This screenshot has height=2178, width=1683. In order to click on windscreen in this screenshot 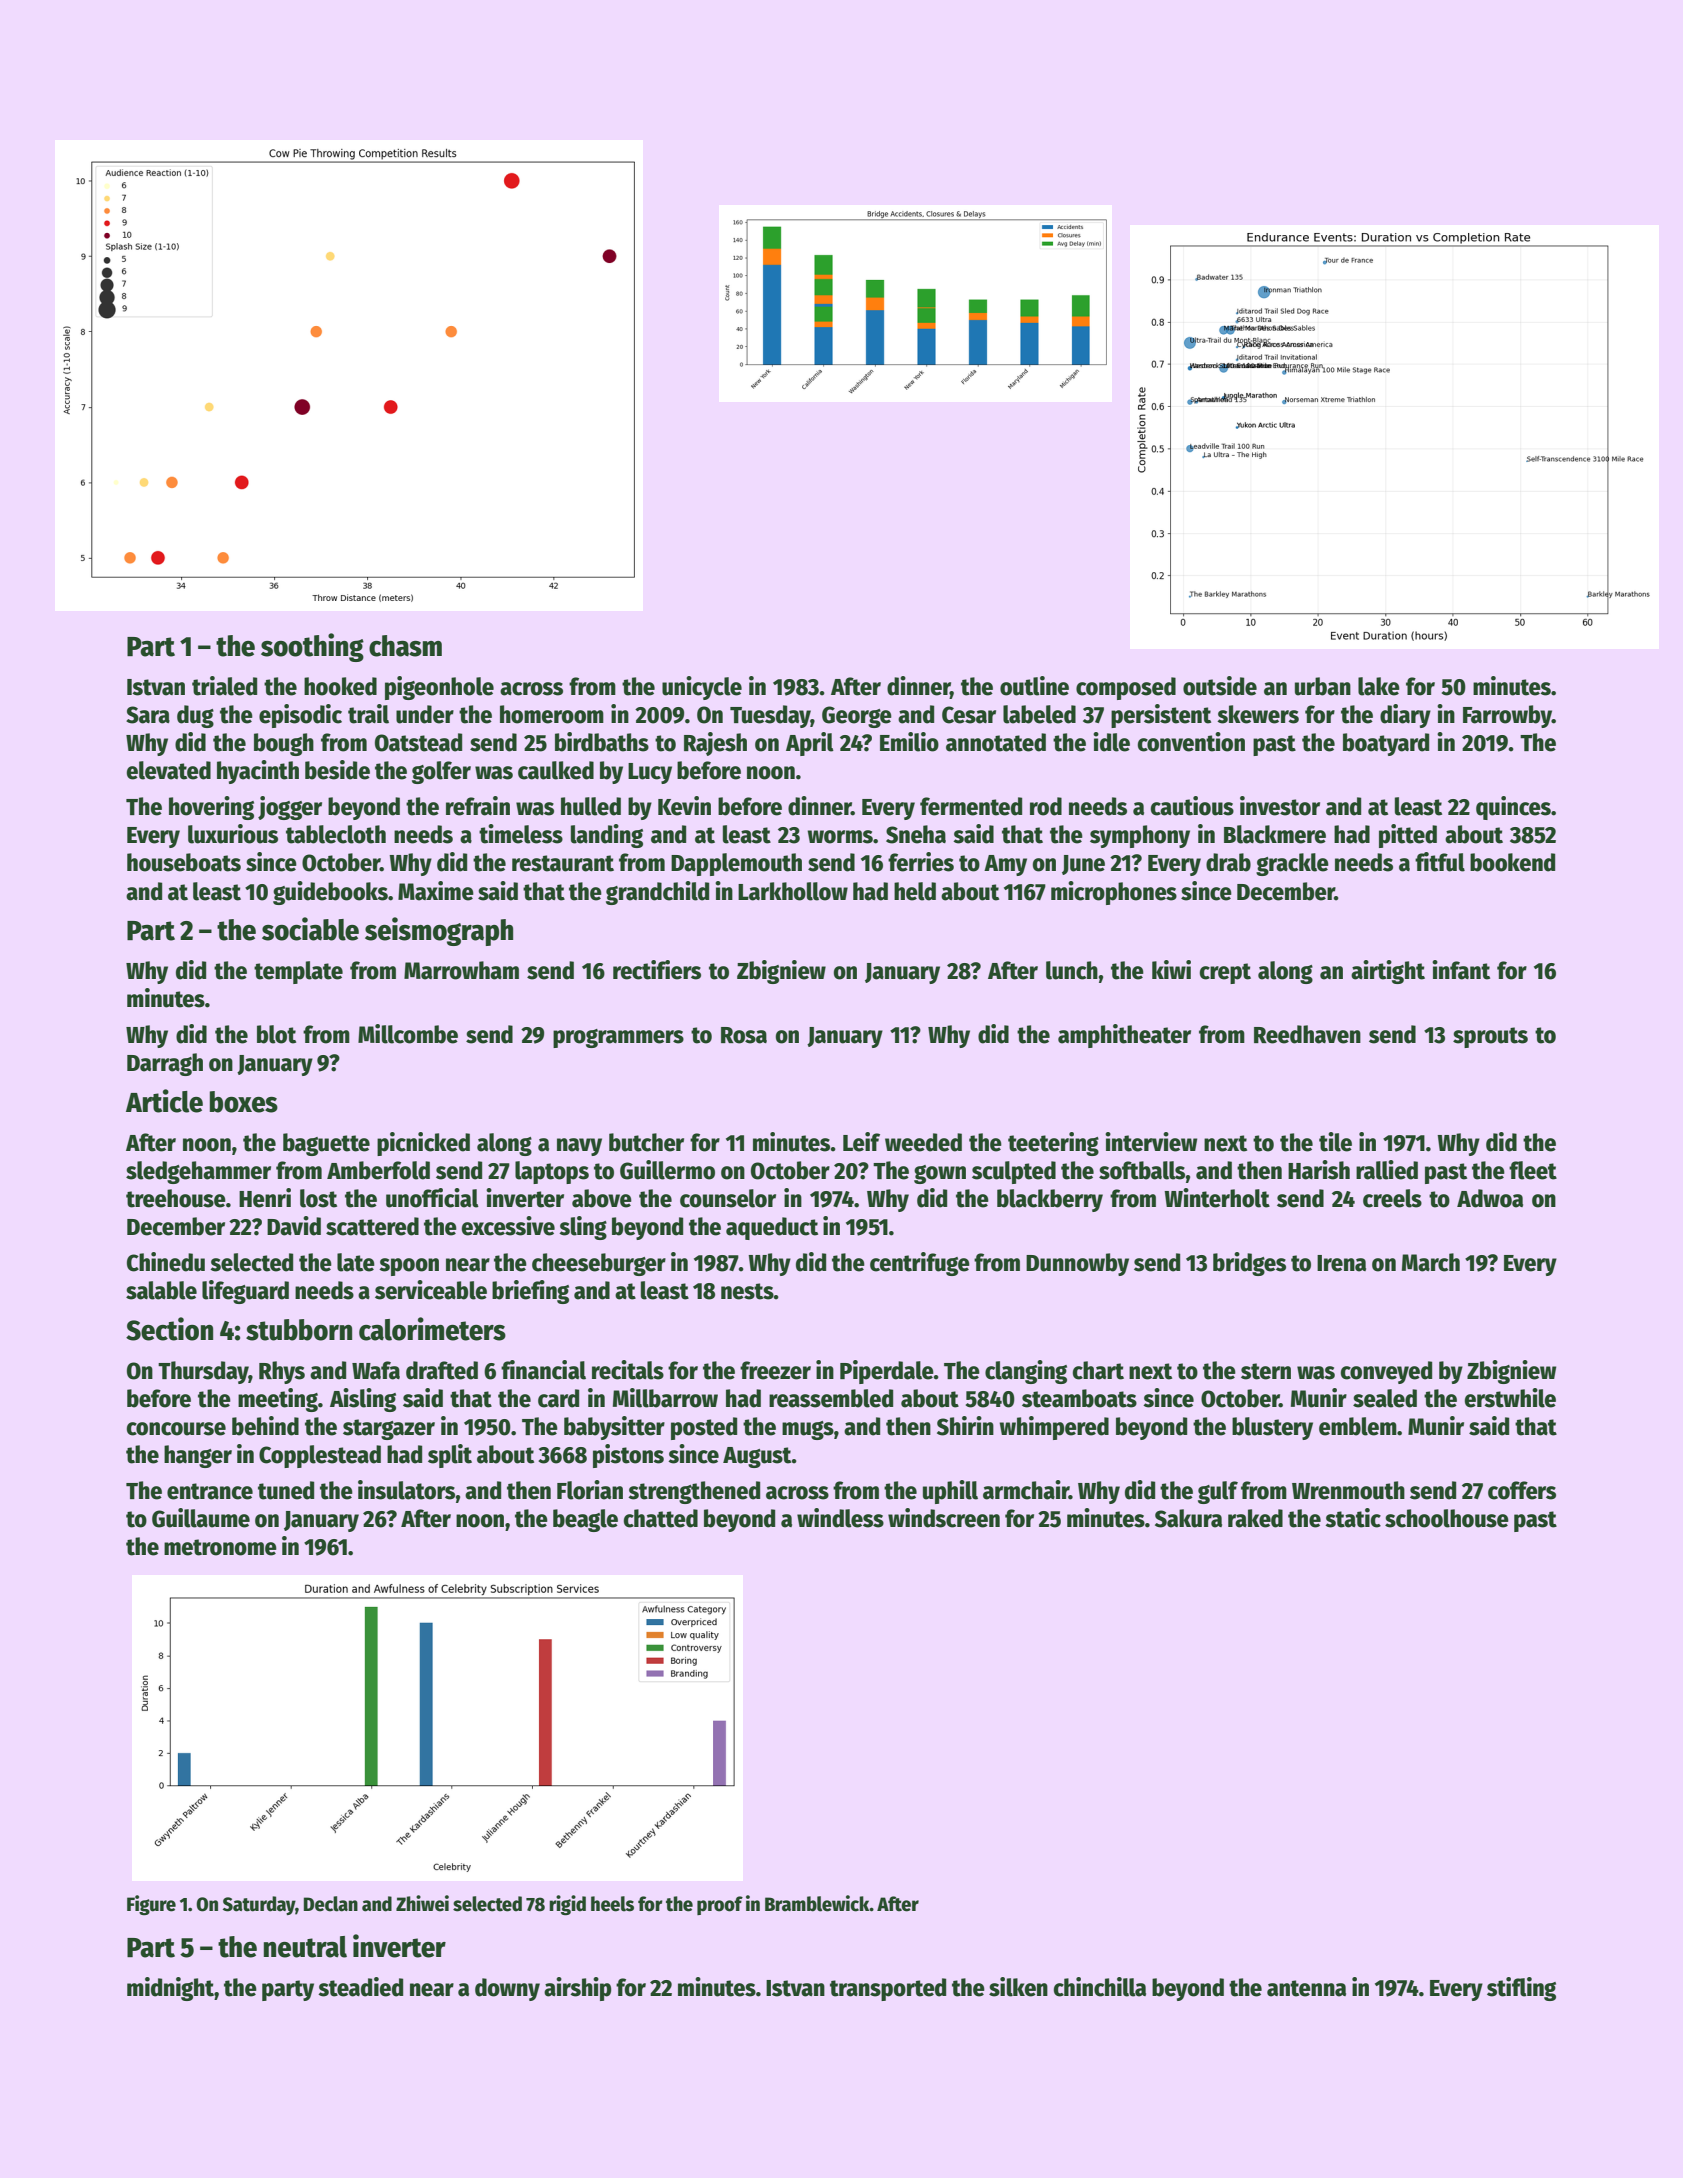, I will do `click(944, 1518)`.
